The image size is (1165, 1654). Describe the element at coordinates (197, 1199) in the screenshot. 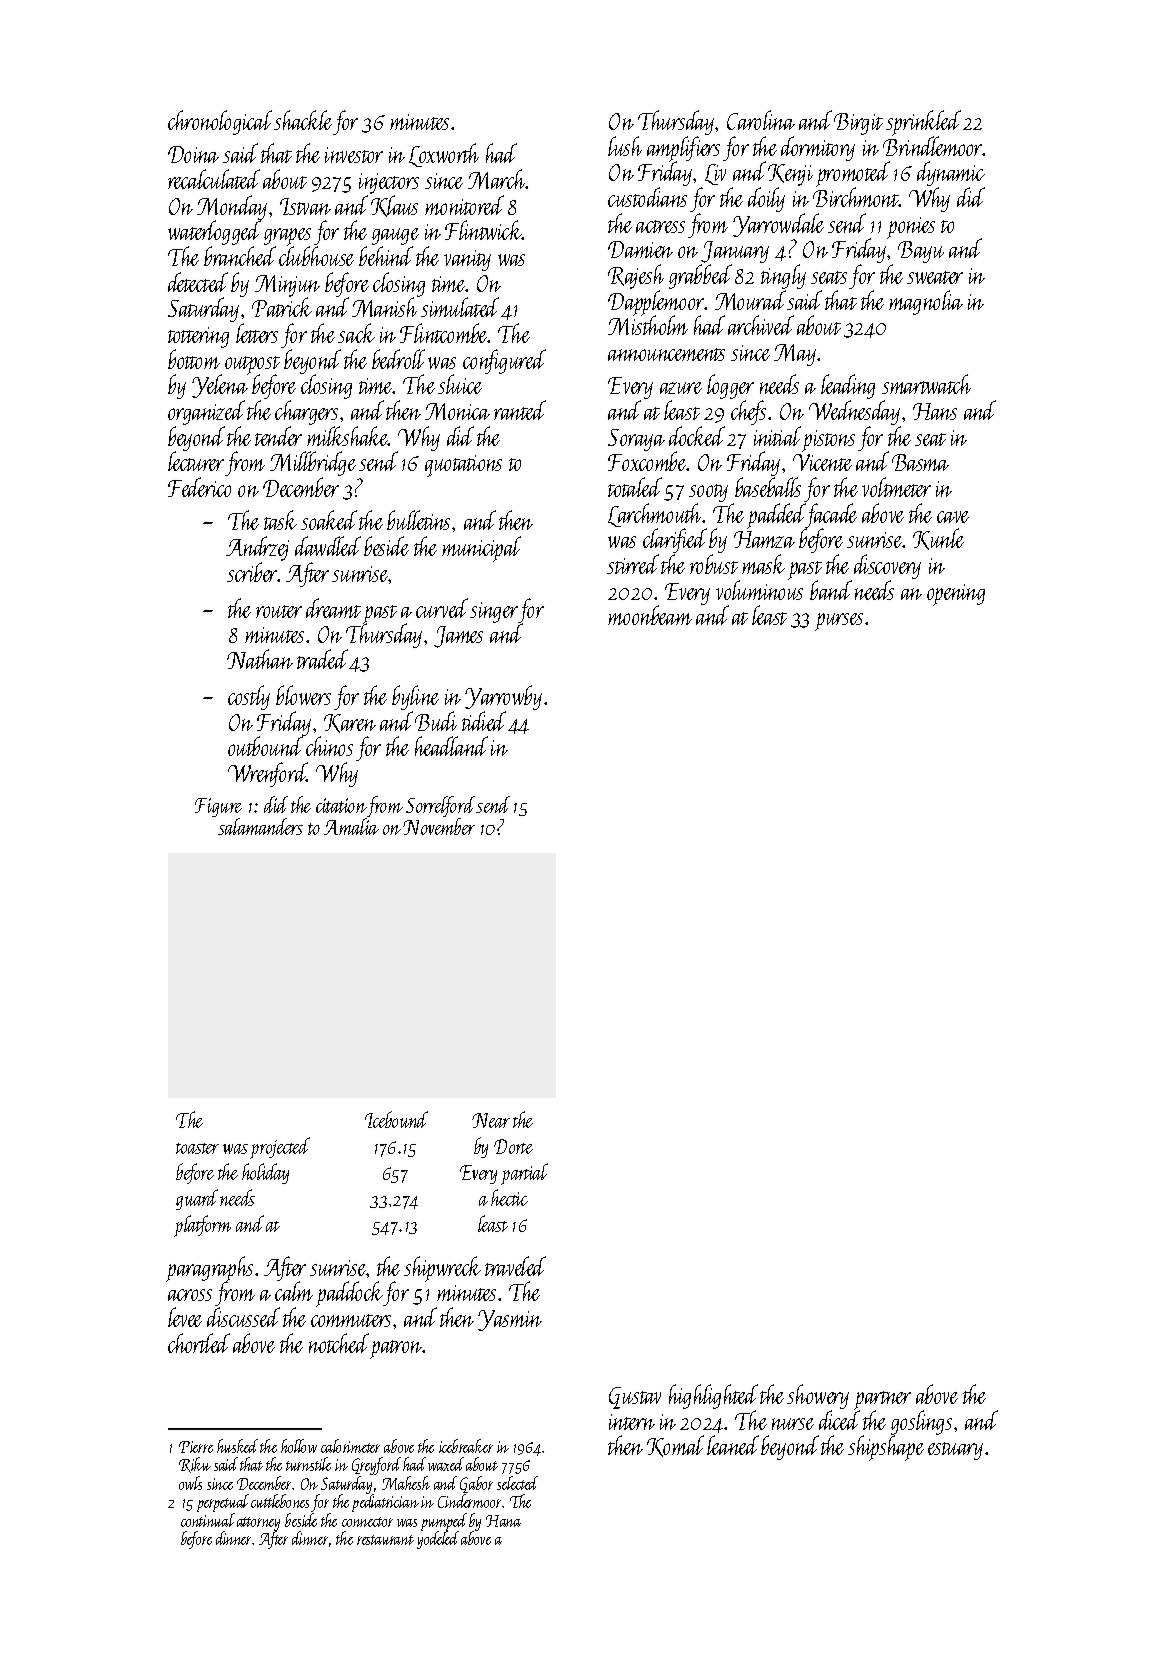

I see `guard` at that location.
